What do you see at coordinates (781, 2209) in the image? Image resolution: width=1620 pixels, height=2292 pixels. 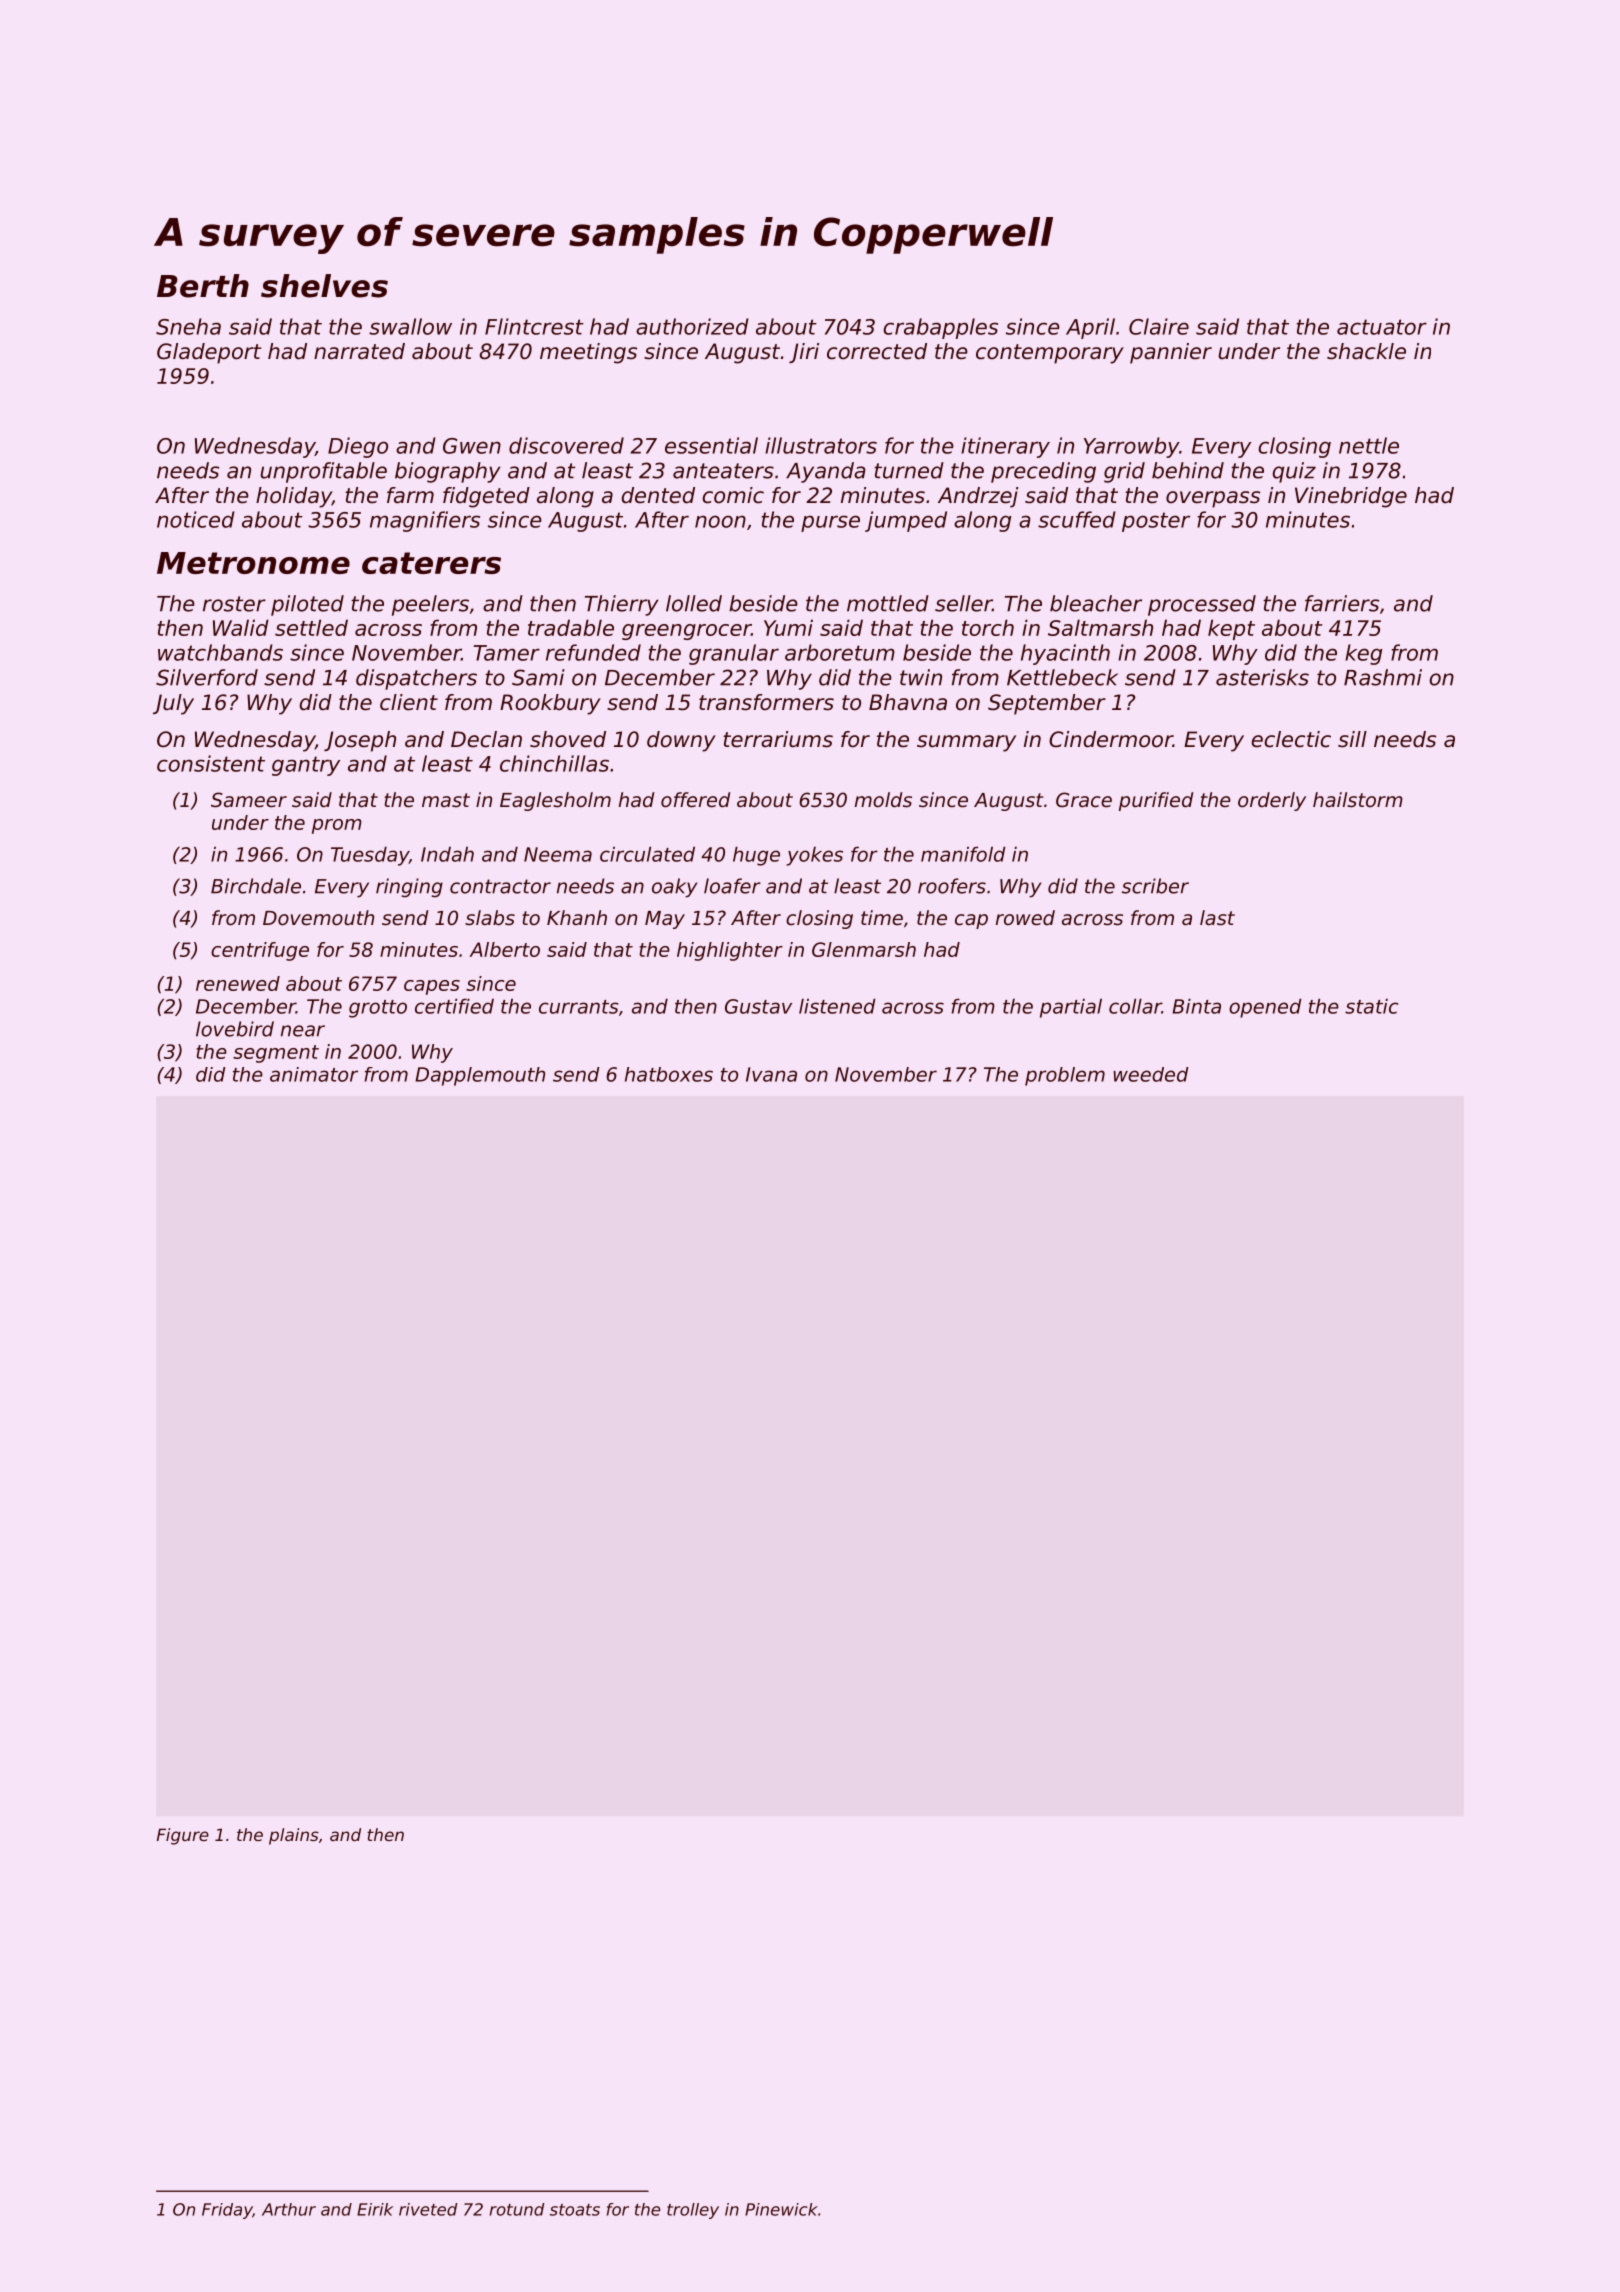 I see `Pinewick` at bounding box center [781, 2209].
